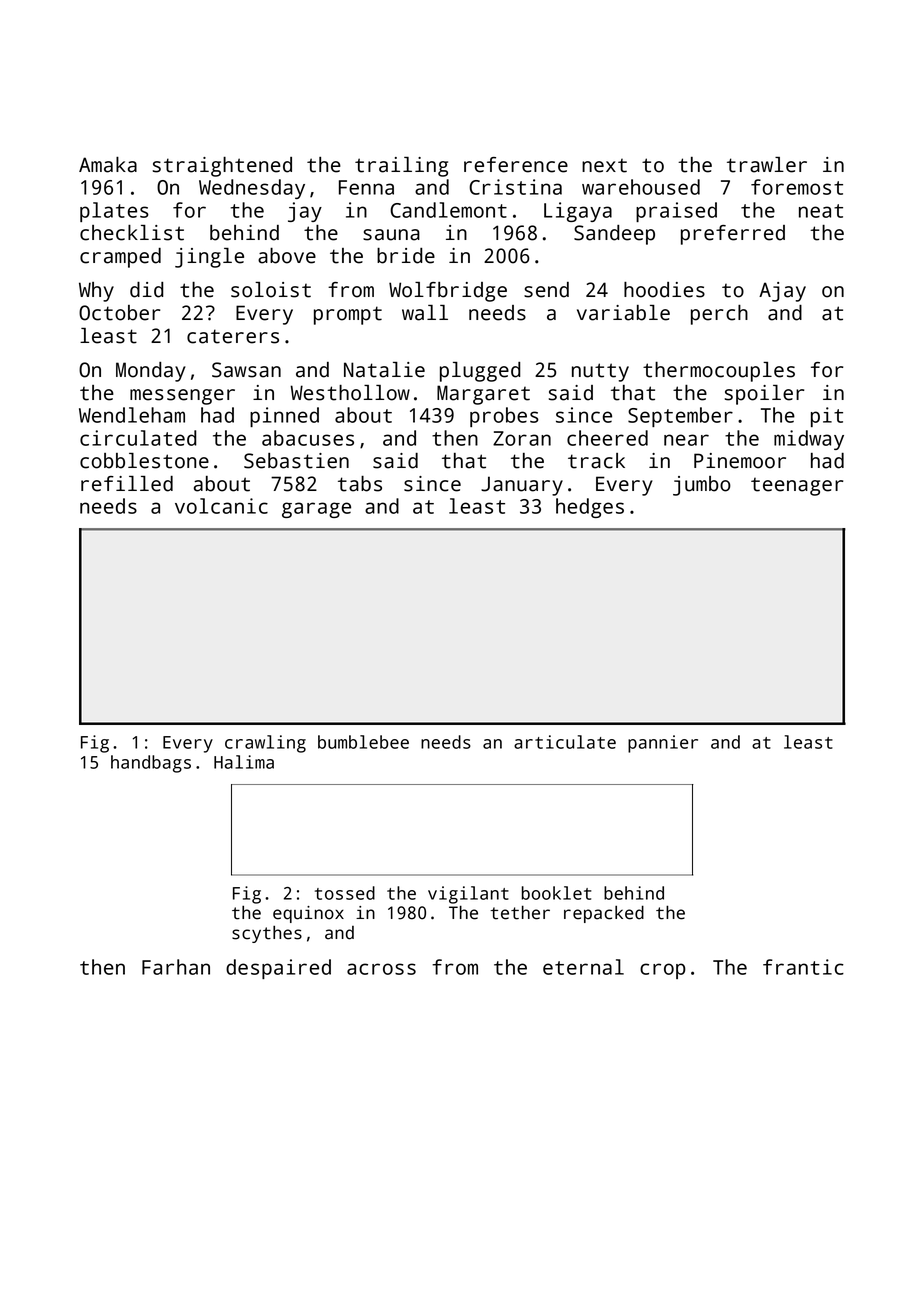  Describe the element at coordinates (583, 967) in the document. I see `eternal` at that location.
